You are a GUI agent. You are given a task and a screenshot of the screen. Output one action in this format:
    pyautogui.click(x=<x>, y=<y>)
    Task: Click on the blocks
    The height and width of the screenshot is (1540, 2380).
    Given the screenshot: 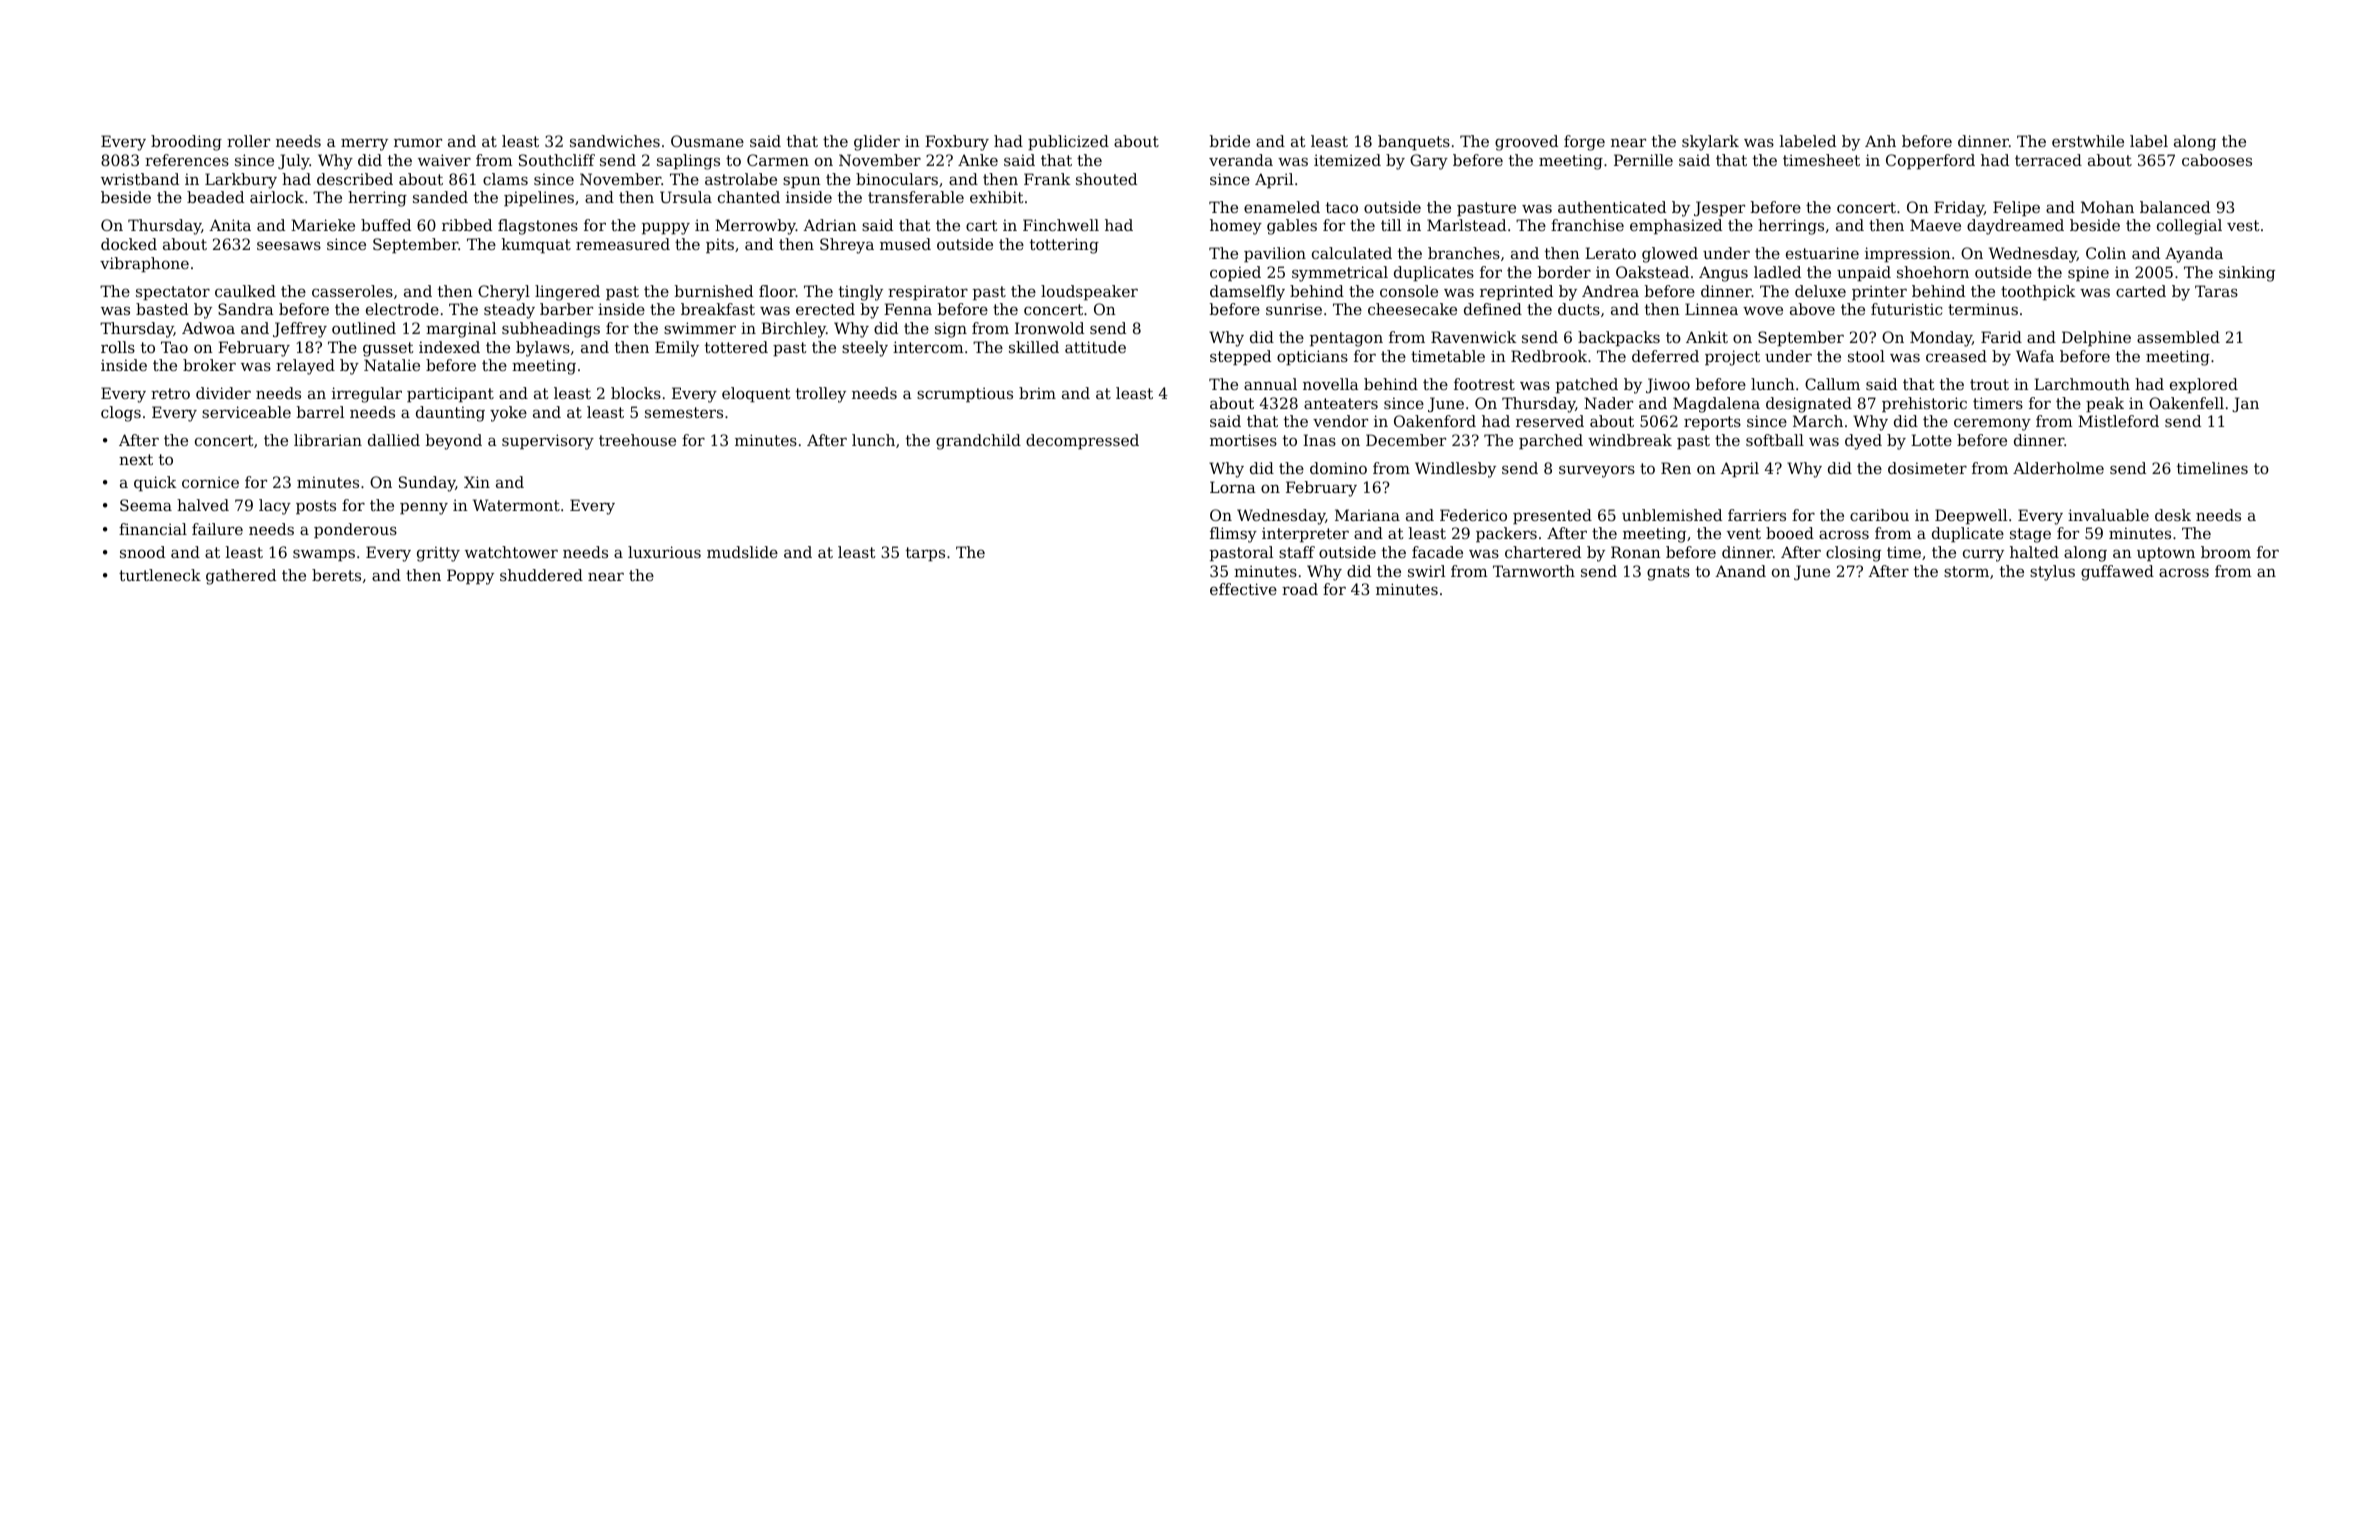 What is the action you would take?
    pyautogui.click(x=636, y=393)
